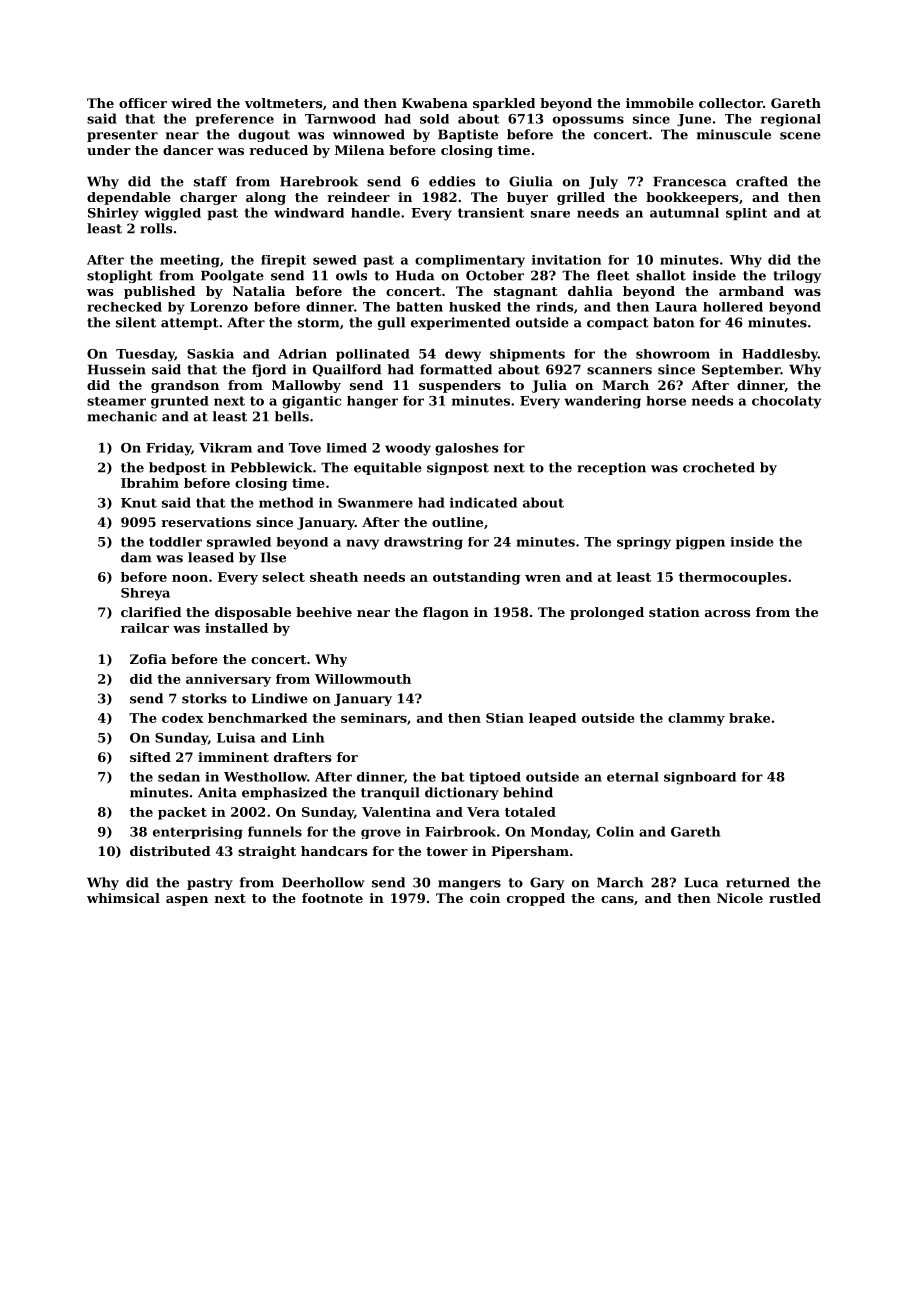 Image resolution: width=908 pixels, height=1316 pixels. Describe the element at coordinates (797, 276) in the page. I see `trilogy` at that location.
